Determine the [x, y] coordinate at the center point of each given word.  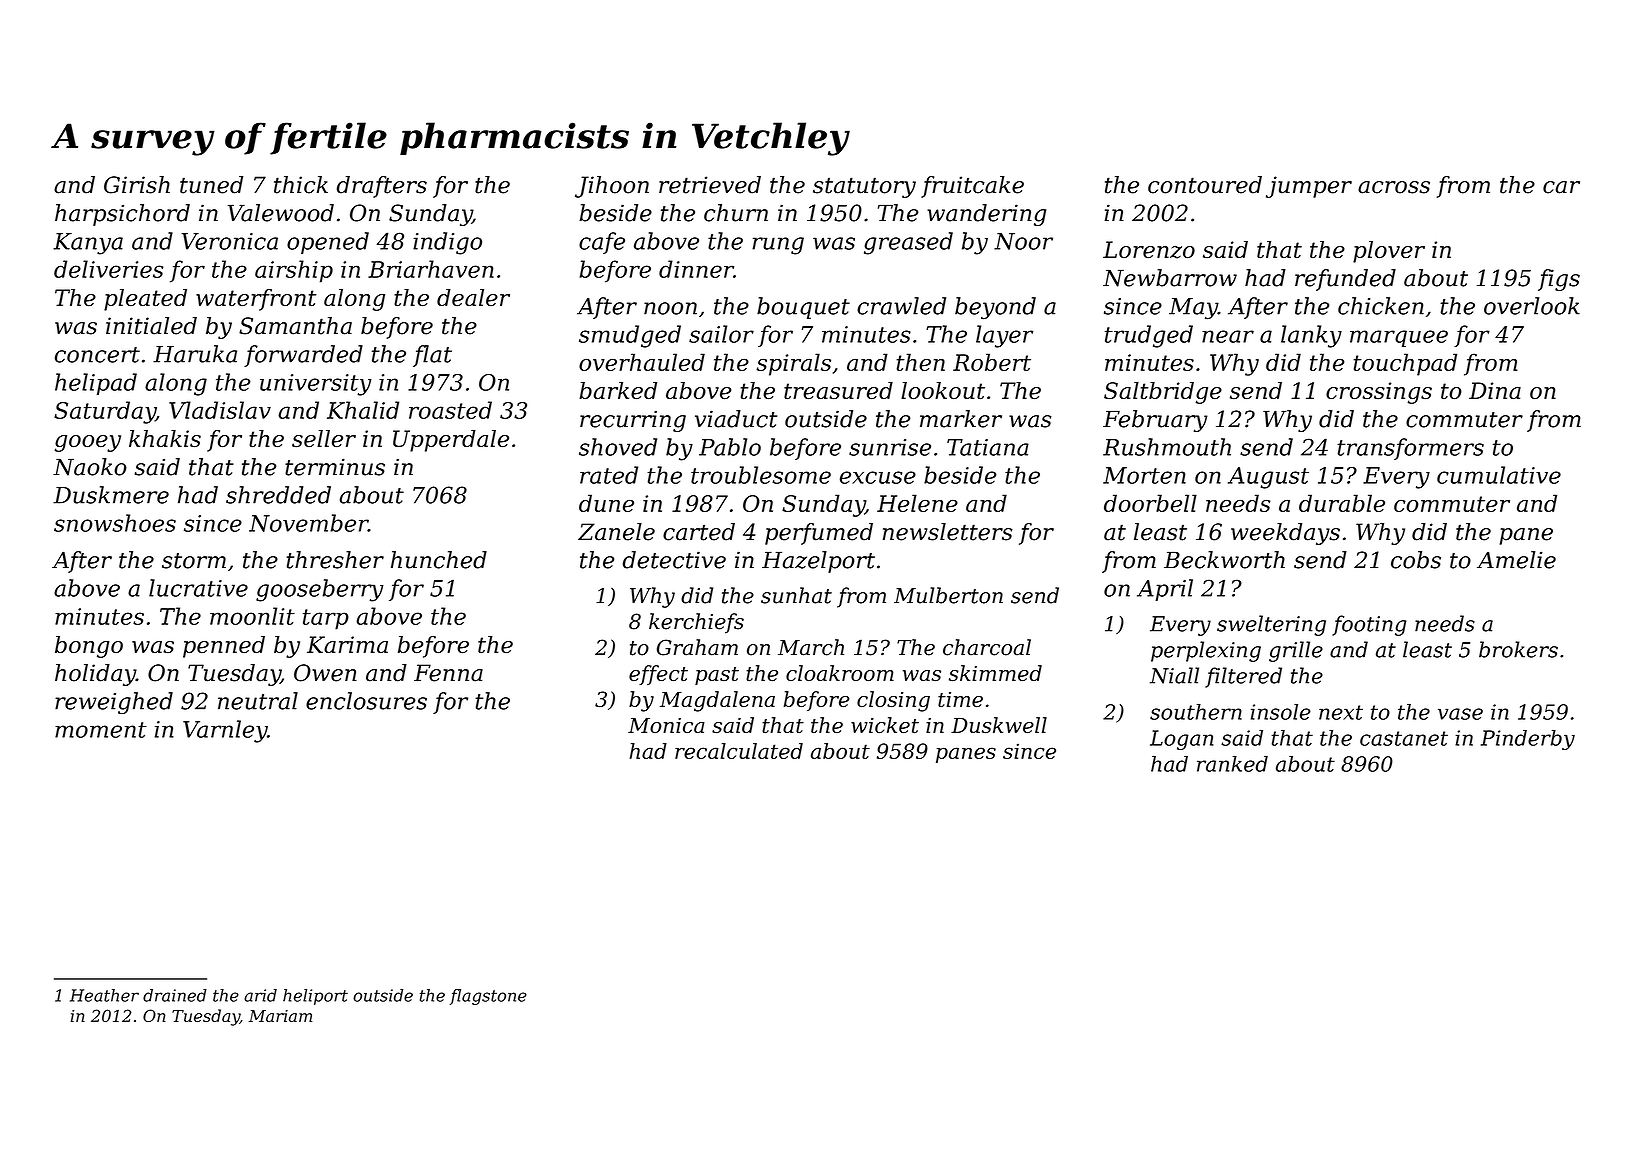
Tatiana [988, 447]
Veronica [230, 241]
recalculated [739, 751]
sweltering [1271, 625]
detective [674, 560]
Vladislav [220, 410]
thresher [335, 560]
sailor [721, 334]
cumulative [1499, 475]
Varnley [225, 731]
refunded [1345, 280]
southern [1196, 712]
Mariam [280, 1016]
